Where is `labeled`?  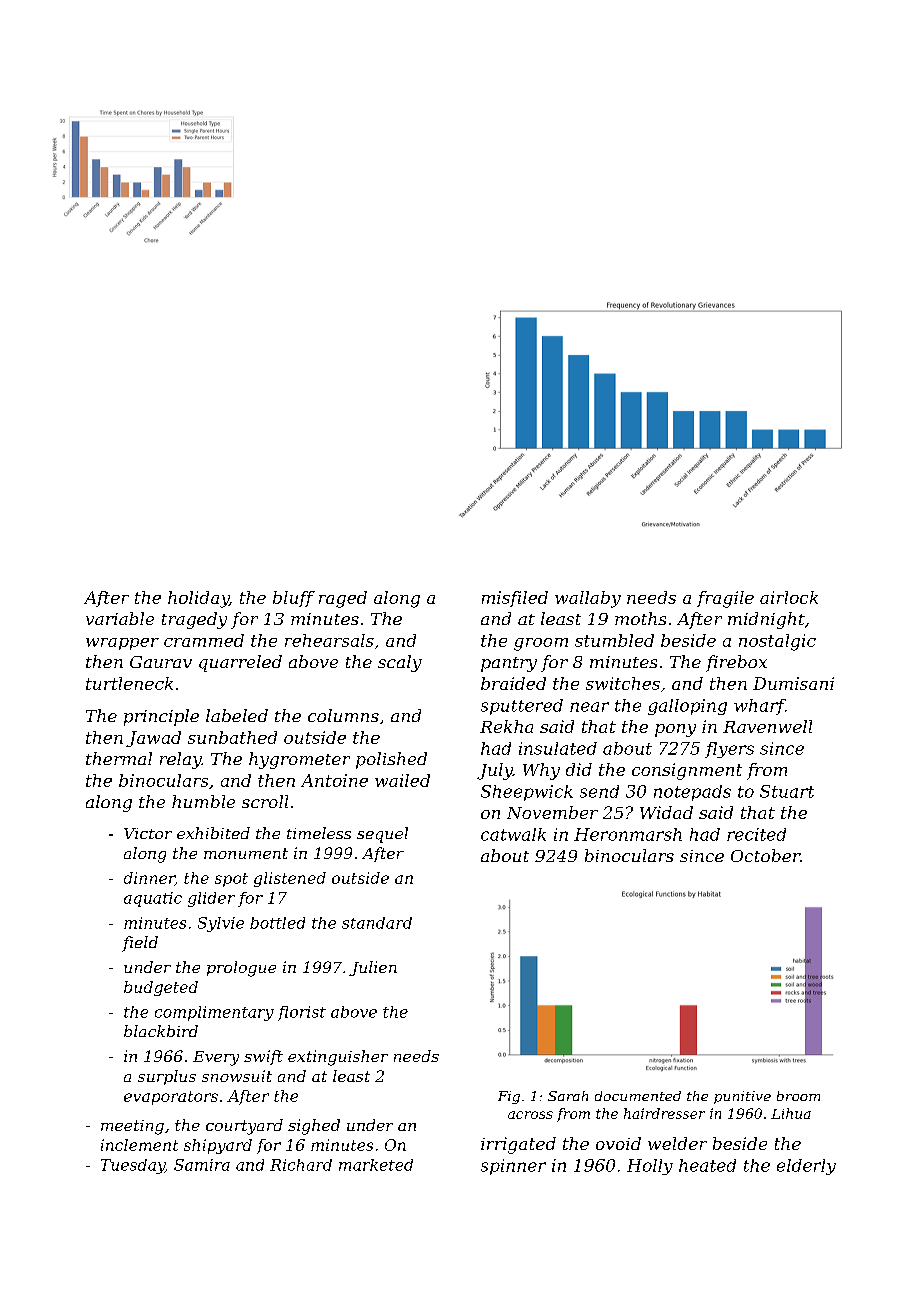
labeled is located at coordinates (237, 715).
